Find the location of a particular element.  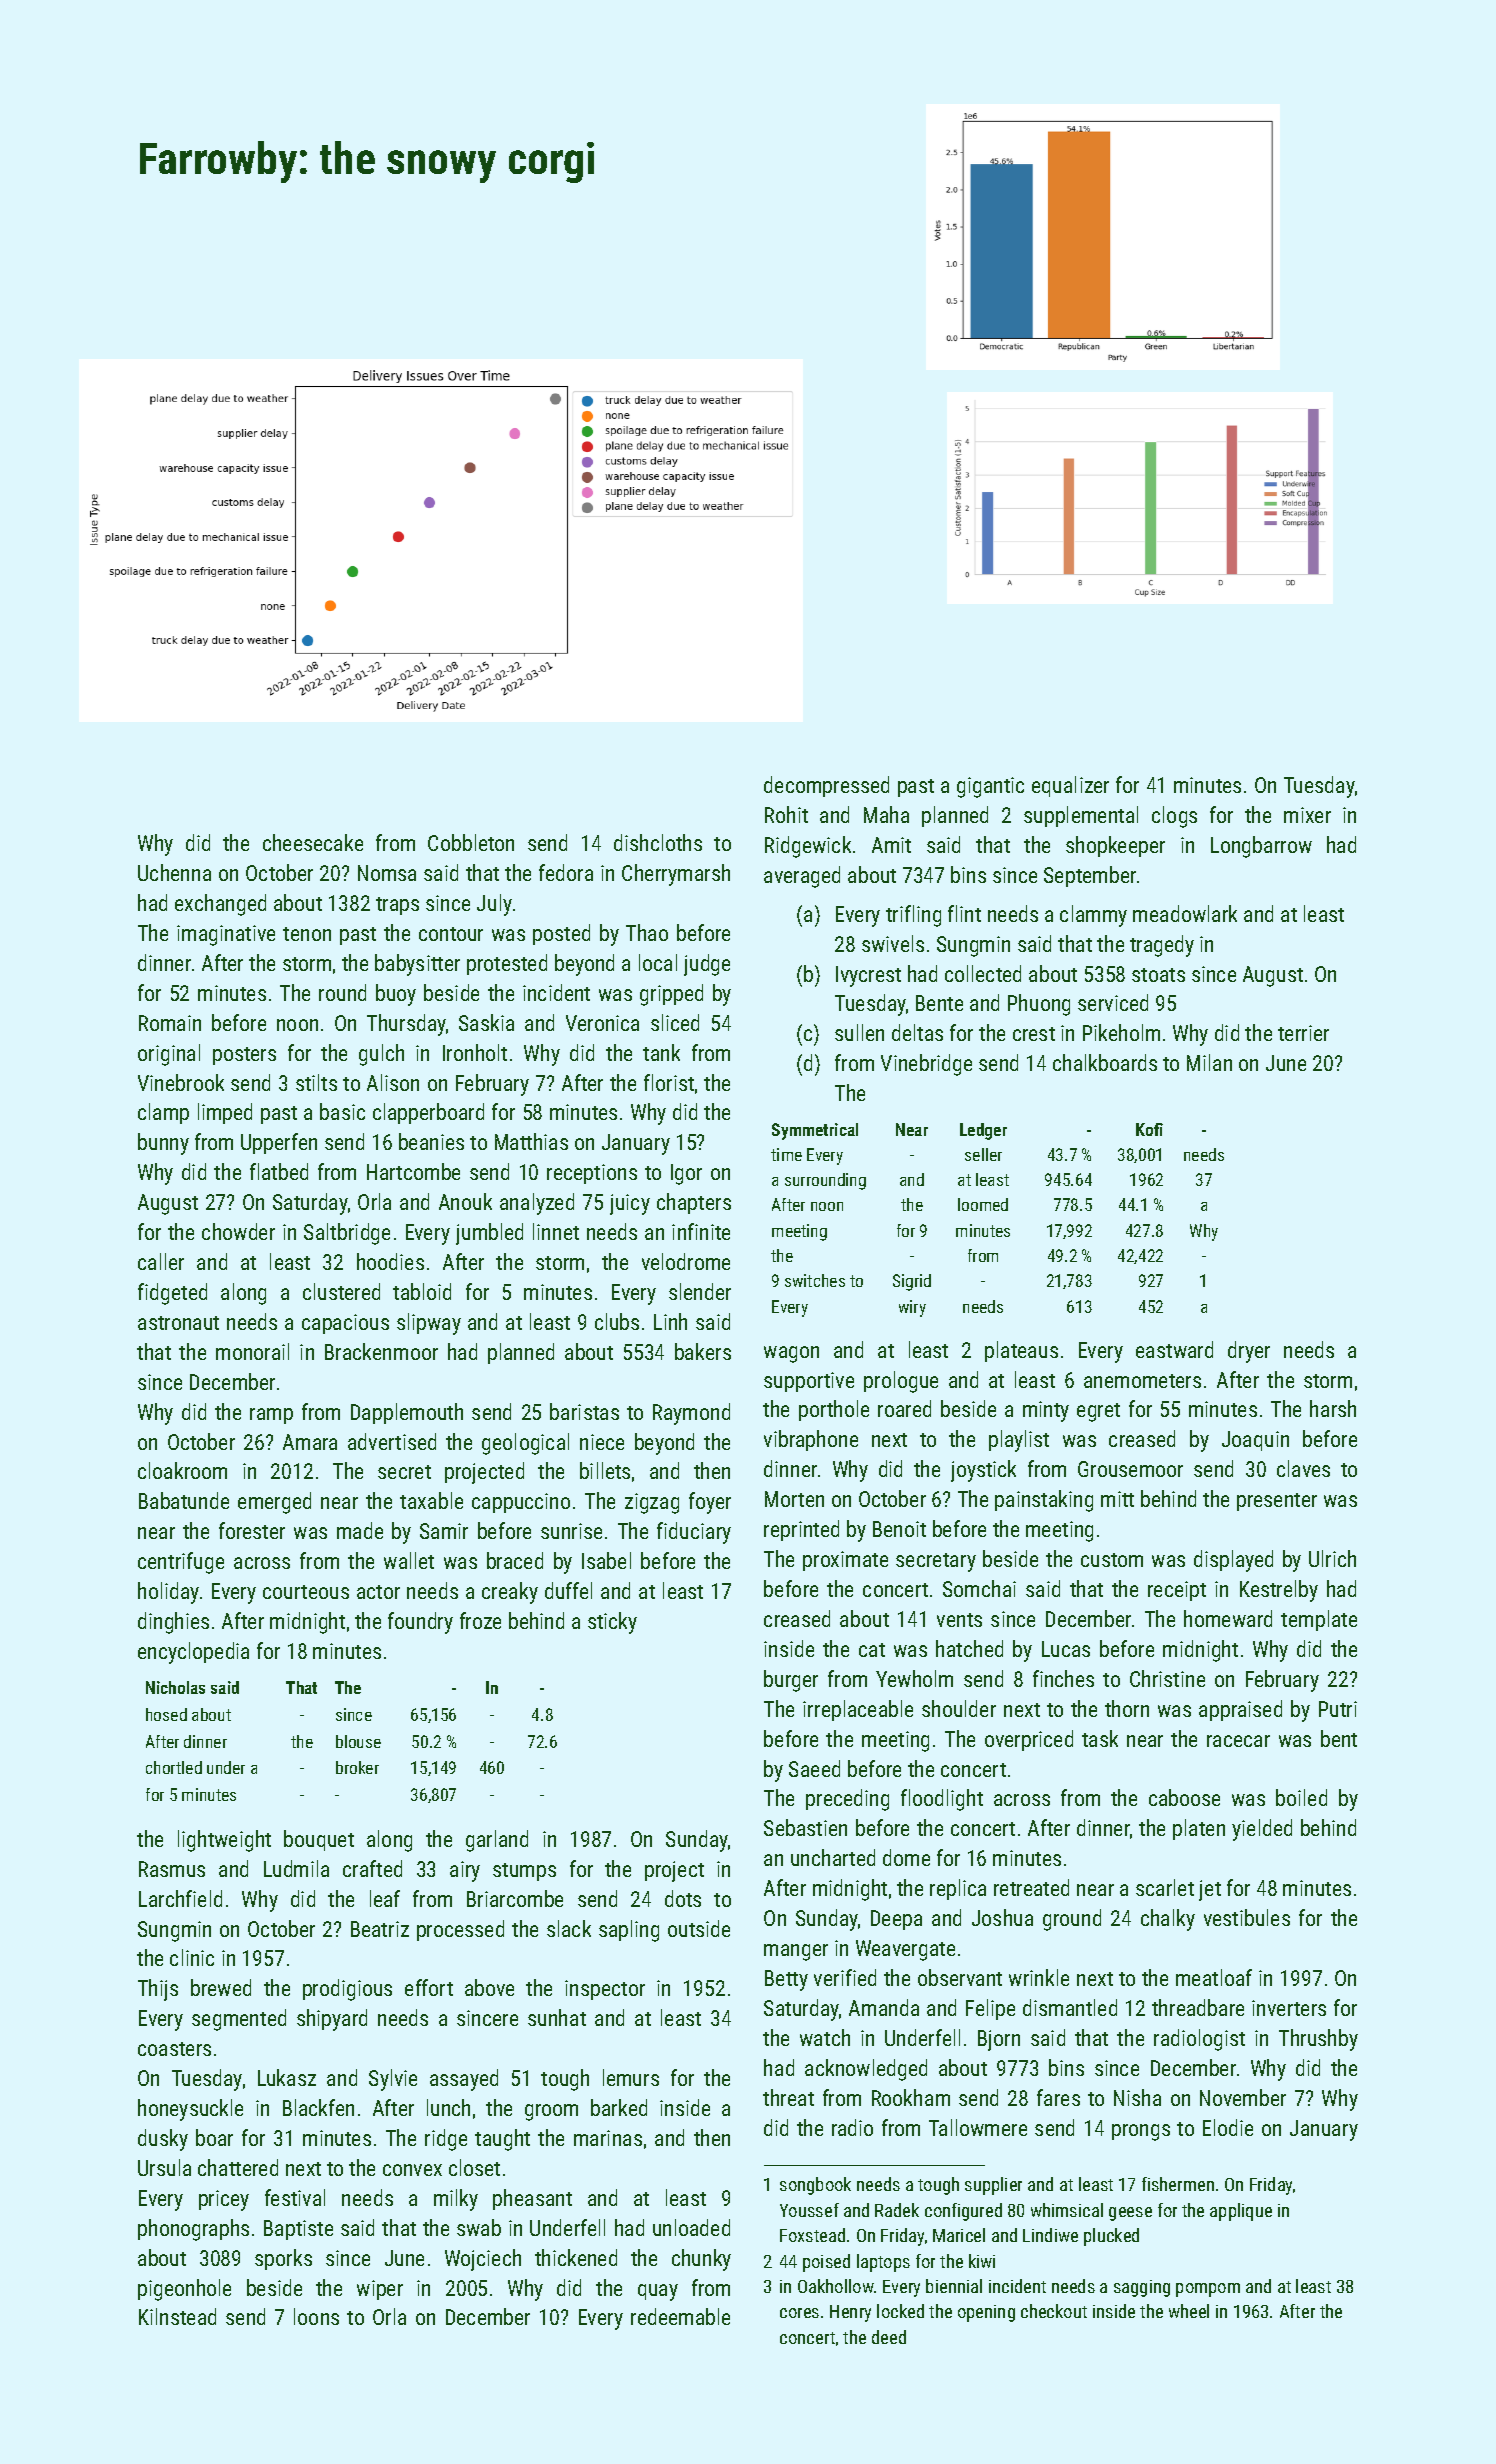

Pikeholm is located at coordinates (1121, 1032).
